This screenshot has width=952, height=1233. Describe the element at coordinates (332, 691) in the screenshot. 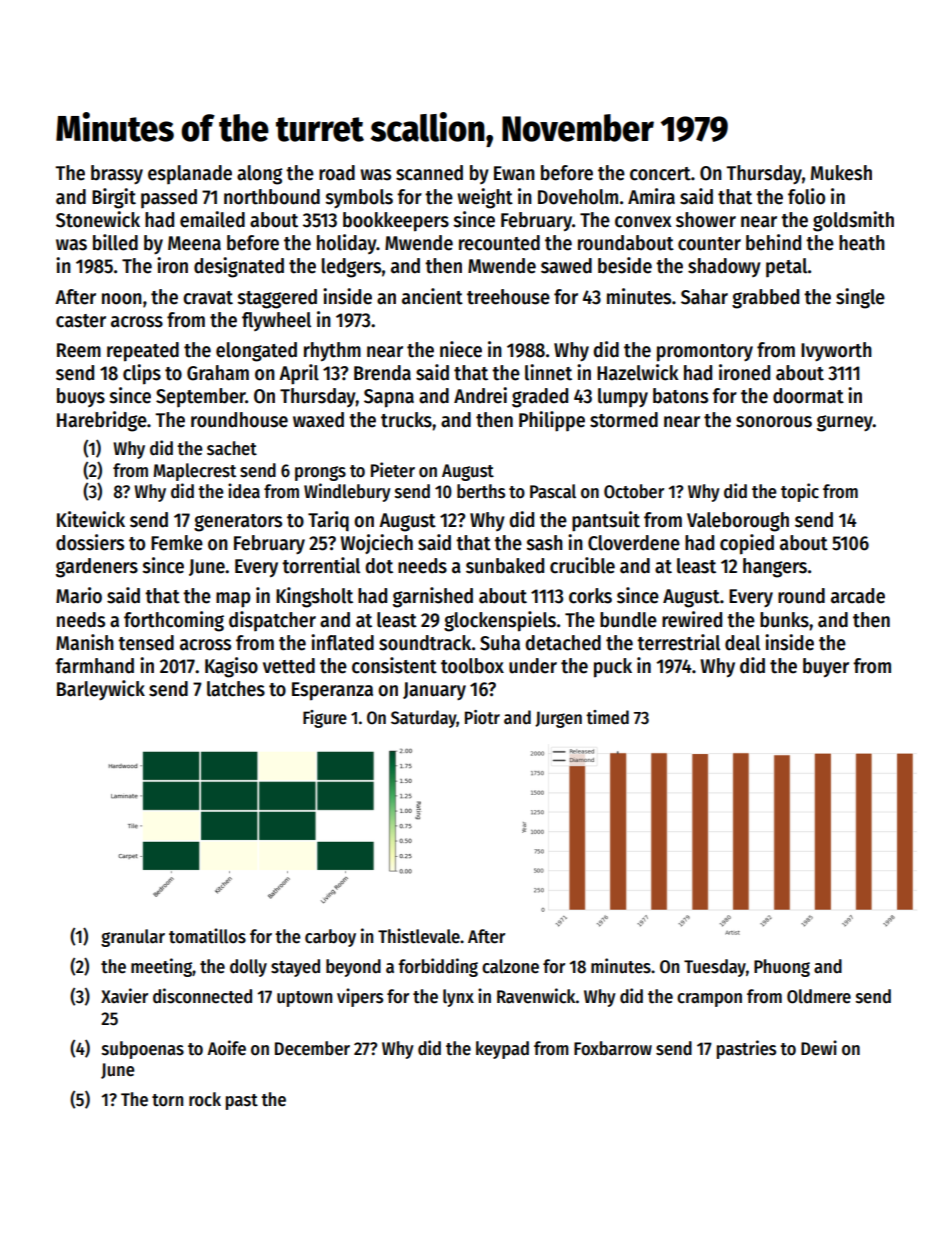

I see `Esperanza` at that location.
